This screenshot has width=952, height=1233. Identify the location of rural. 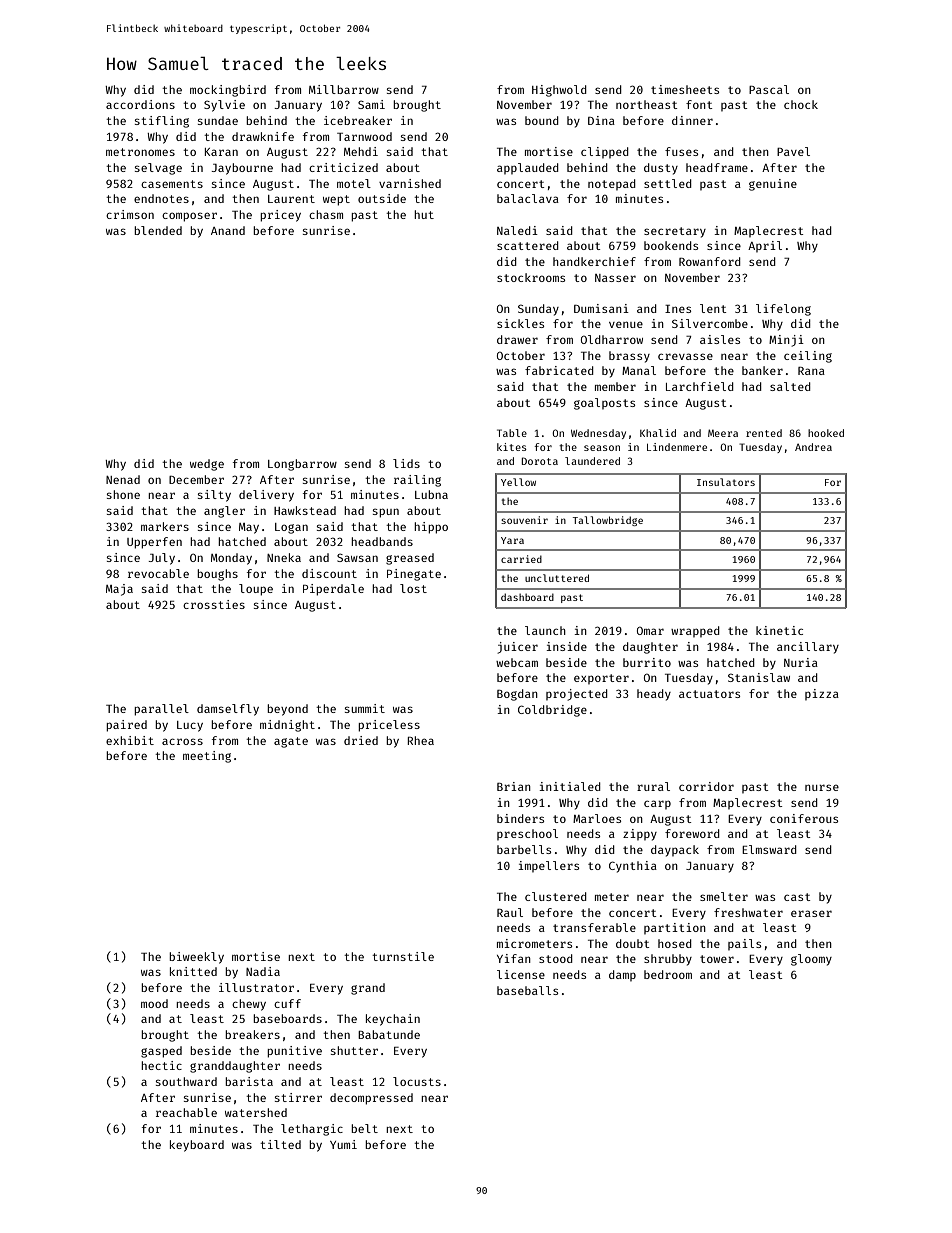
(653, 786).
